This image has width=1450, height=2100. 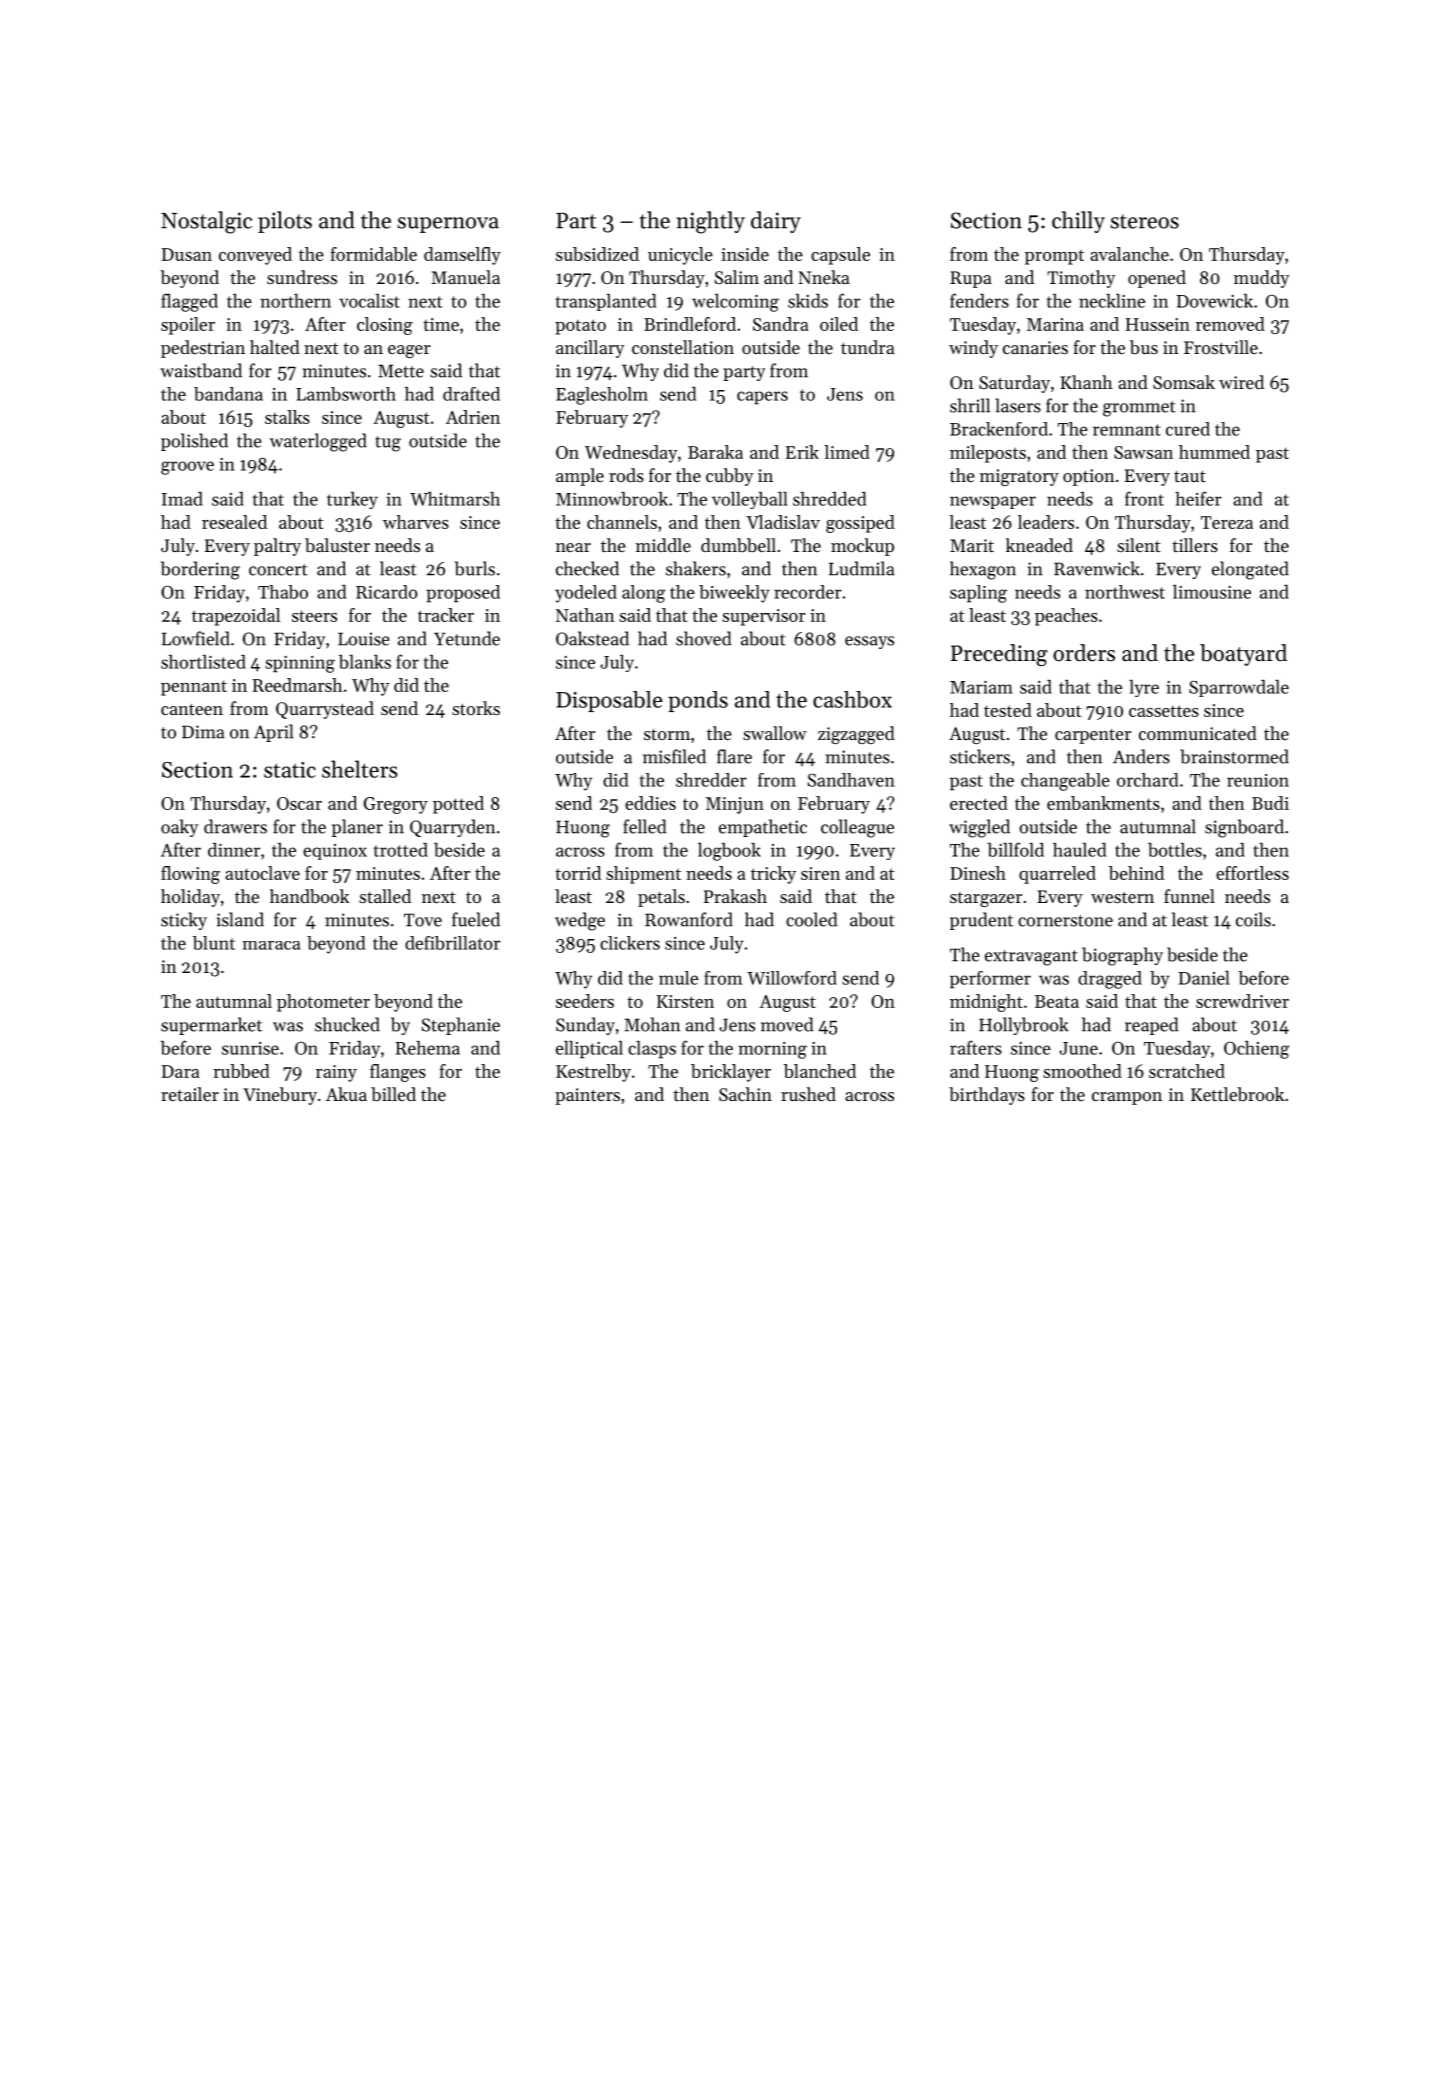 What do you see at coordinates (776, 222) in the image?
I see `dairy` at bounding box center [776, 222].
